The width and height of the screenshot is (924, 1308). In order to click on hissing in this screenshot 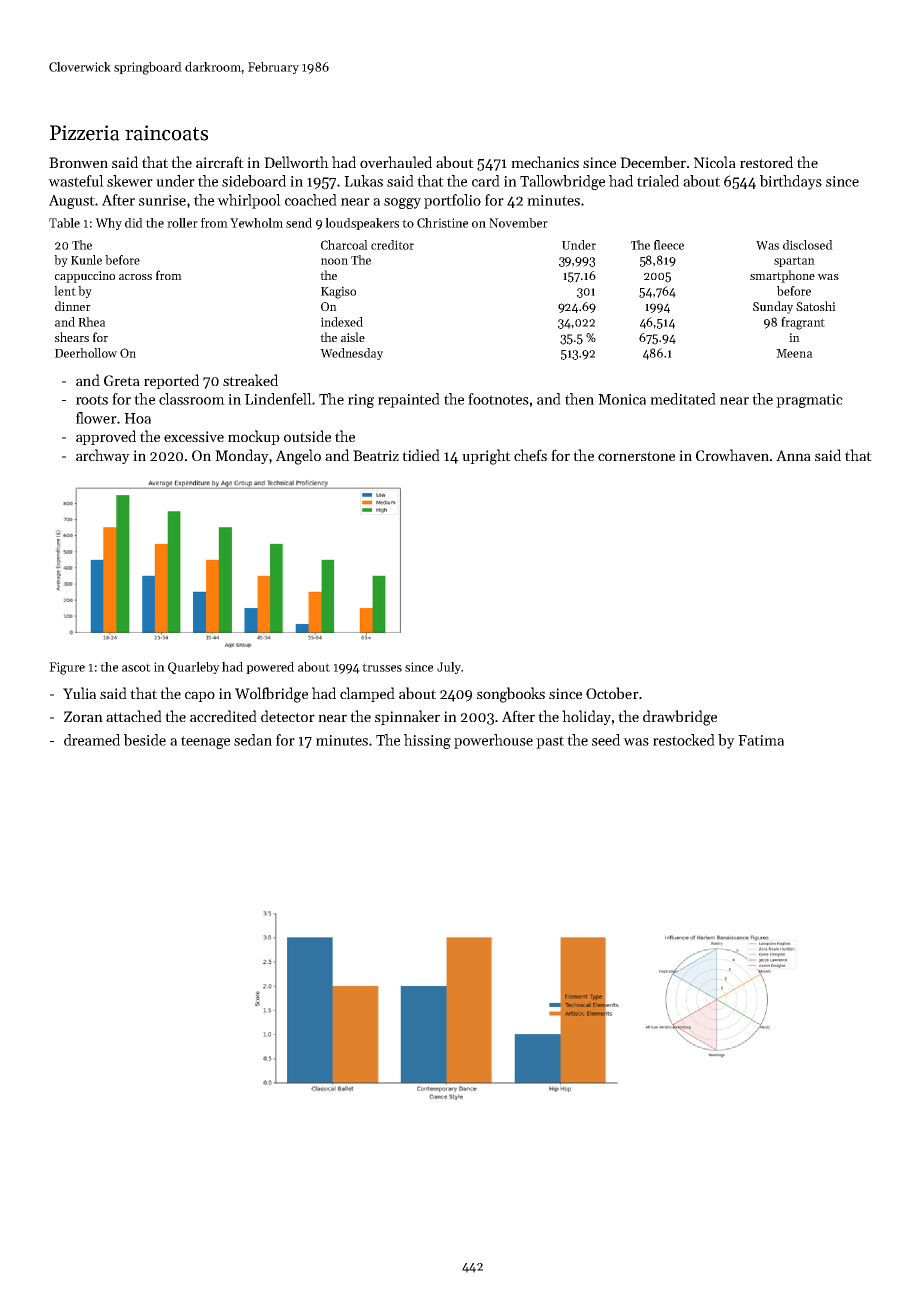, I will do `click(427, 741)`.
